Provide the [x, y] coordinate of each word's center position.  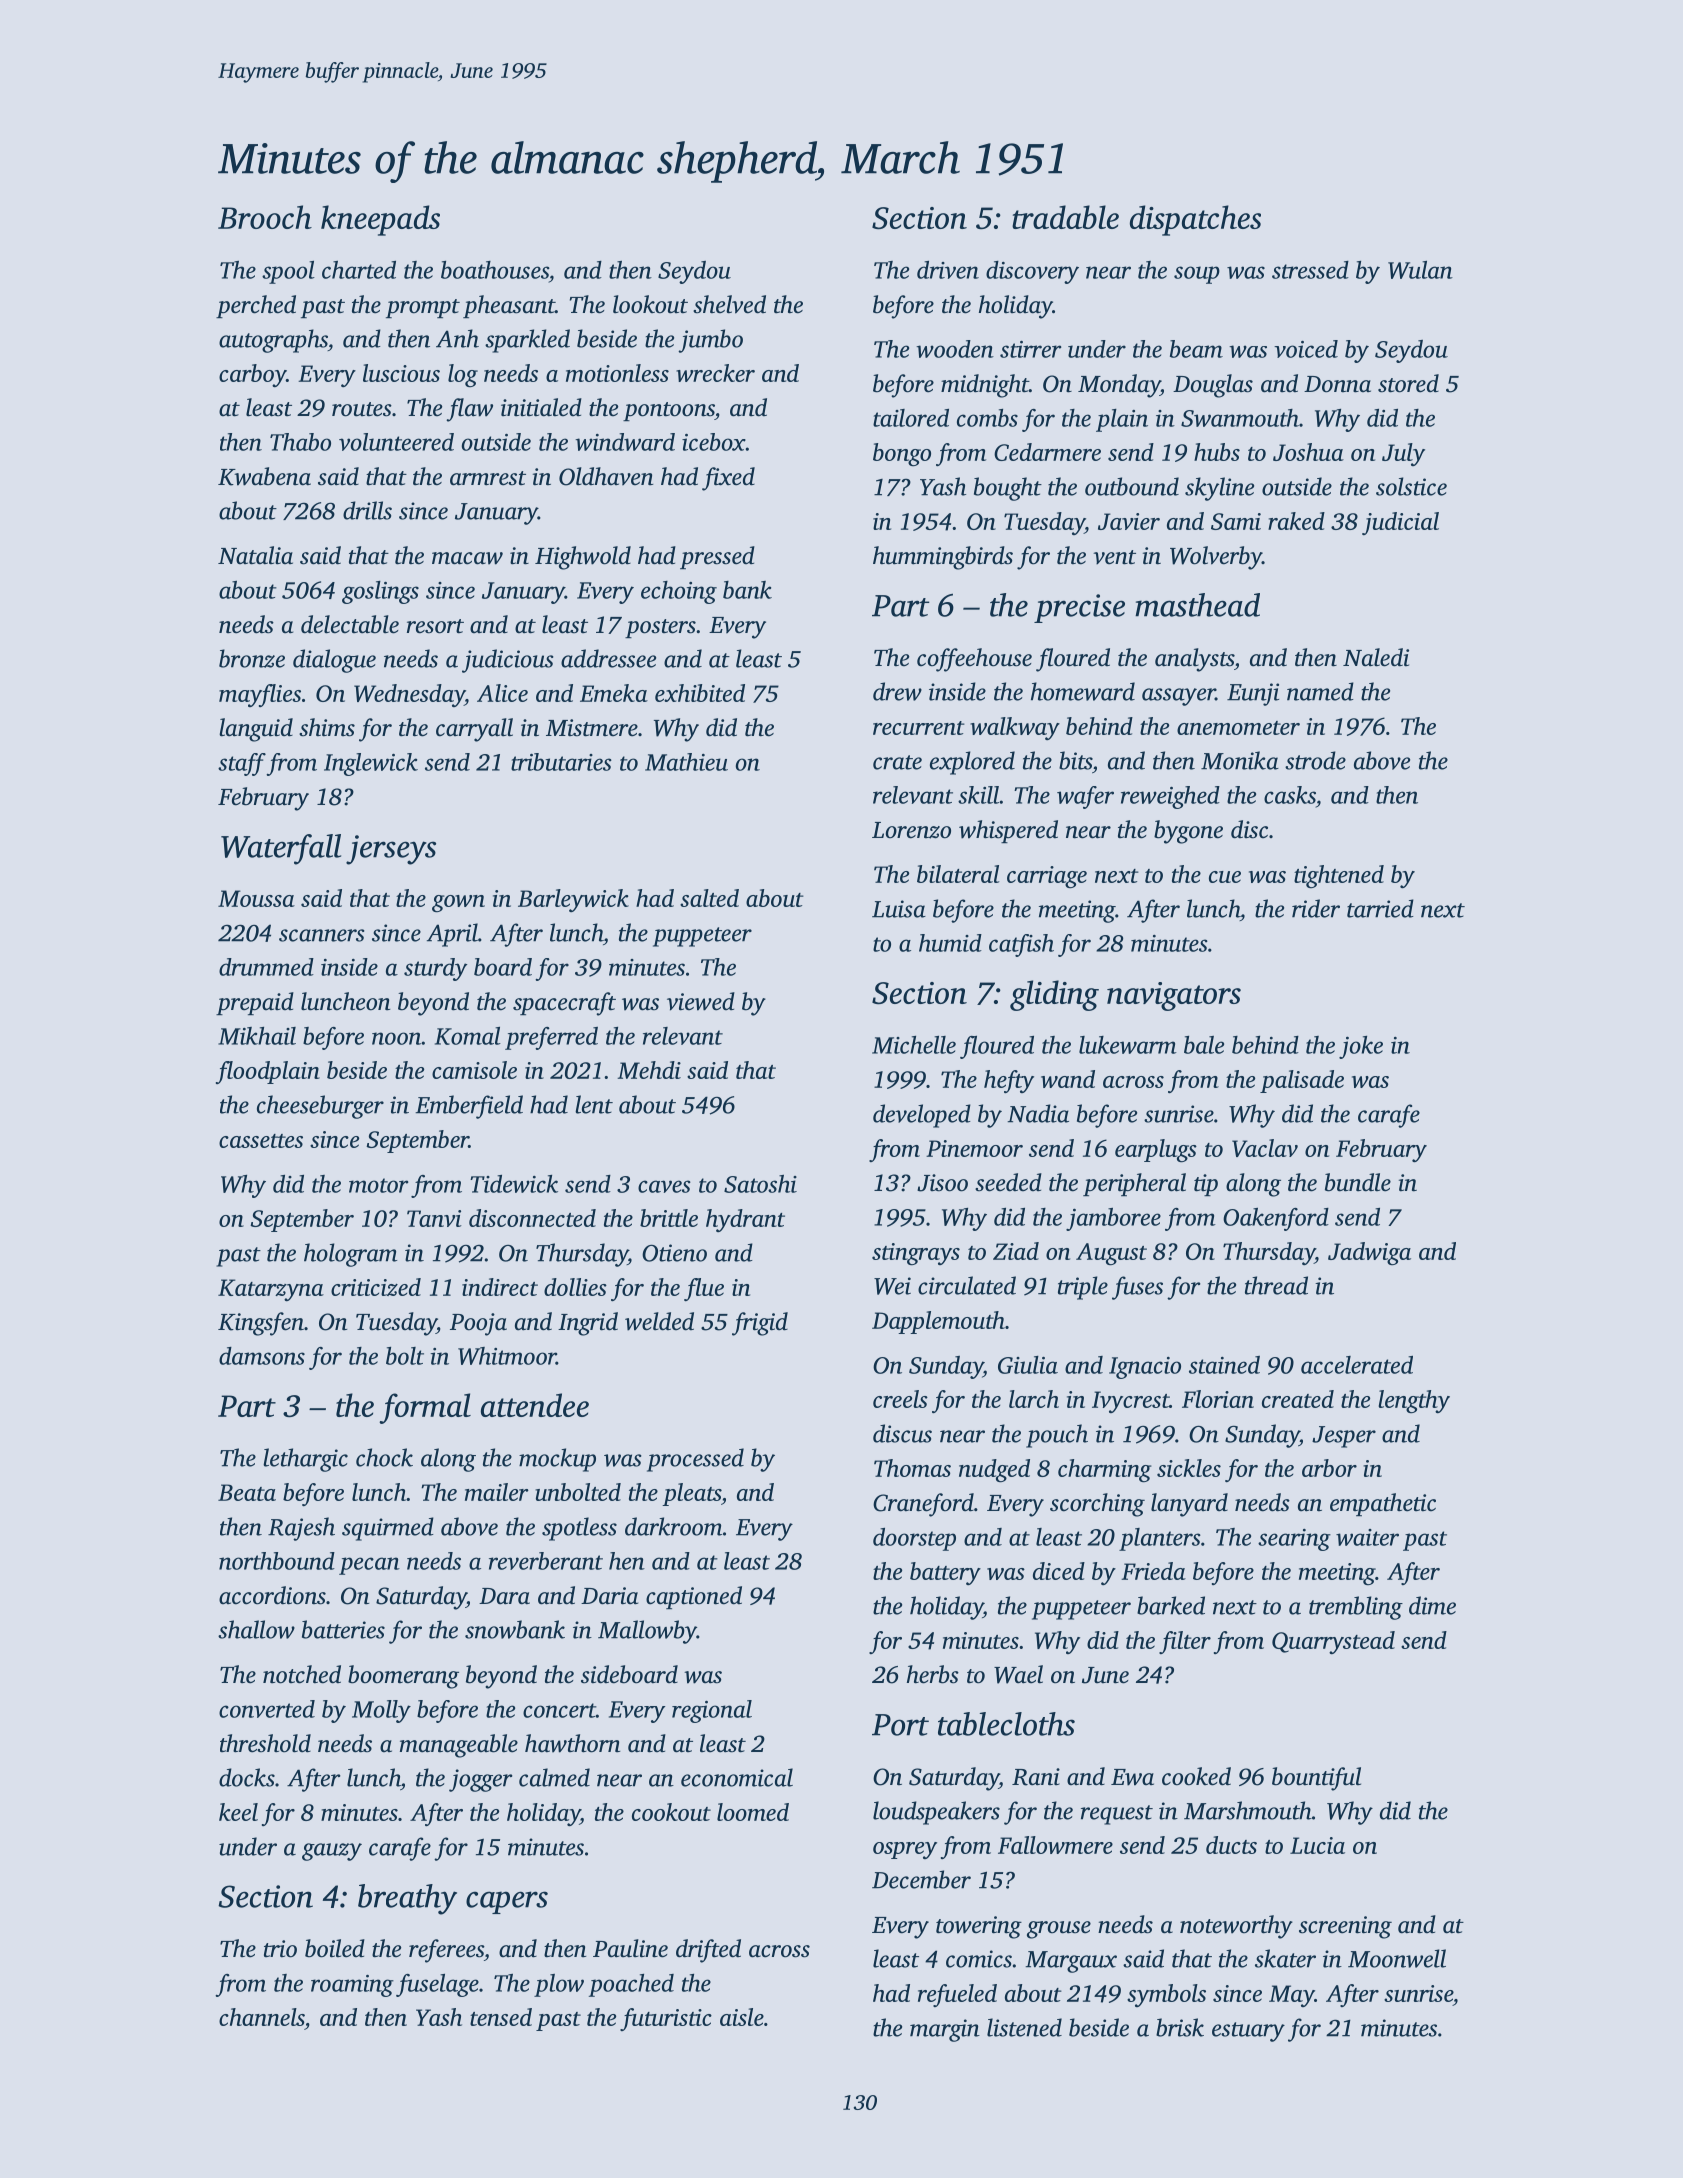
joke [1361, 1047]
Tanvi [434, 1218]
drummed [266, 967]
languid [256, 730]
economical [737, 1777]
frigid [760, 1324]
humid [950, 943]
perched [256, 306]
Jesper [1344, 1437]
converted [267, 1709]
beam [1196, 349]
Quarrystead [1333, 1642]
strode [1315, 760]
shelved [729, 304]
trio [280, 1949]
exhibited [700, 693]
